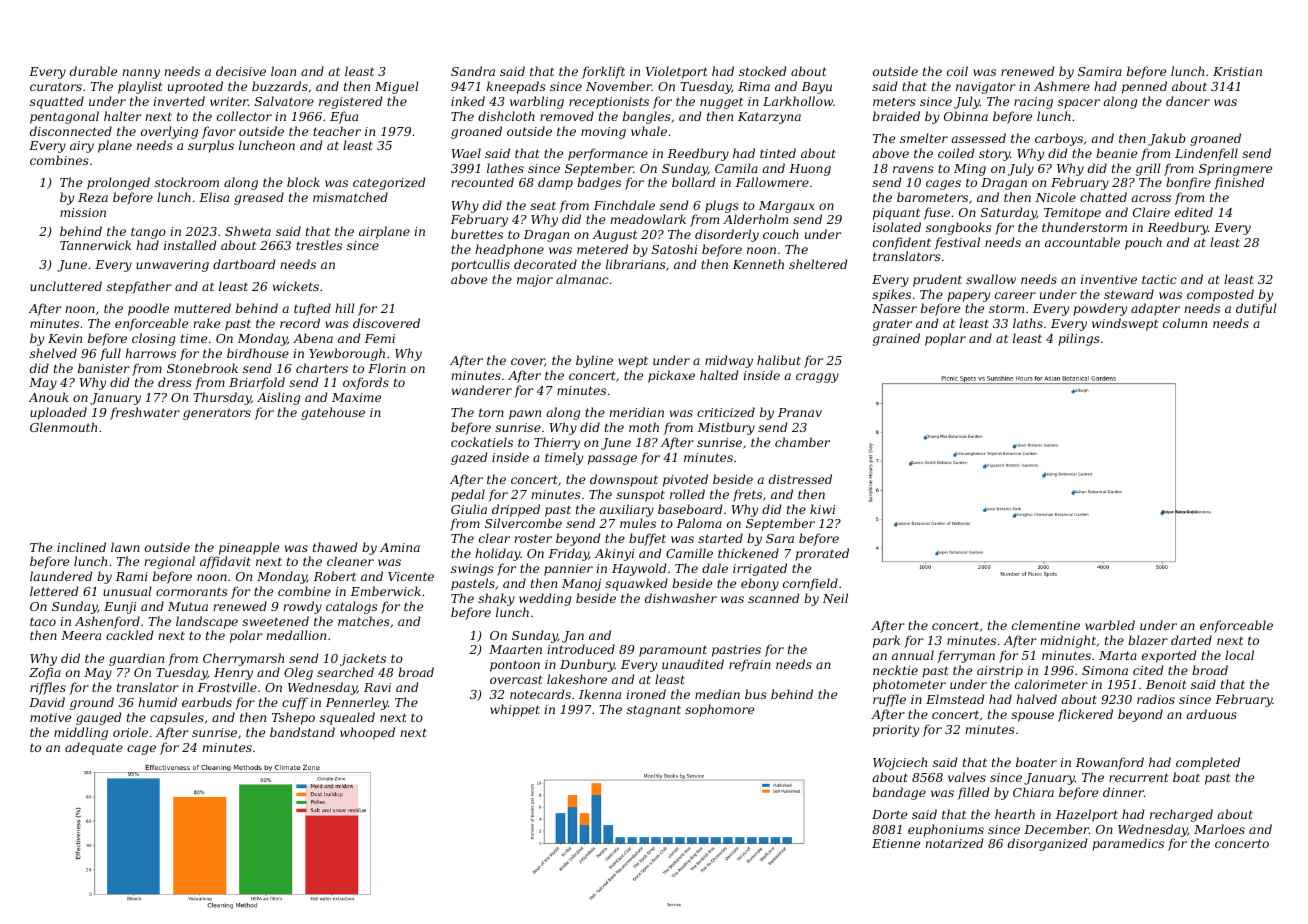 The image size is (1308, 924). Describe the element at coordinates (543, 206) in the page. I see `seat` at that location.
